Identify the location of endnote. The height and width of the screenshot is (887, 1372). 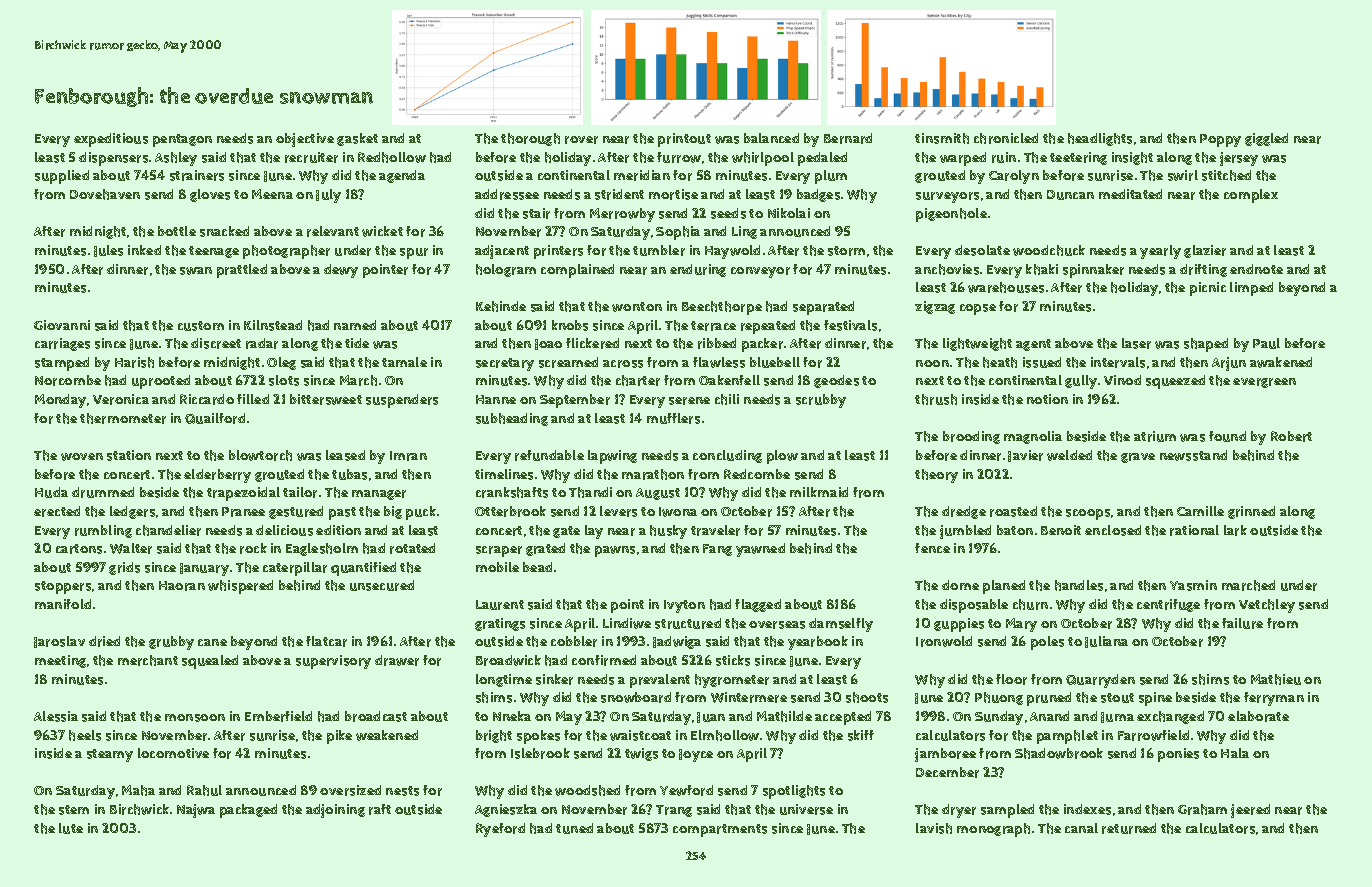
(1256, 269).
